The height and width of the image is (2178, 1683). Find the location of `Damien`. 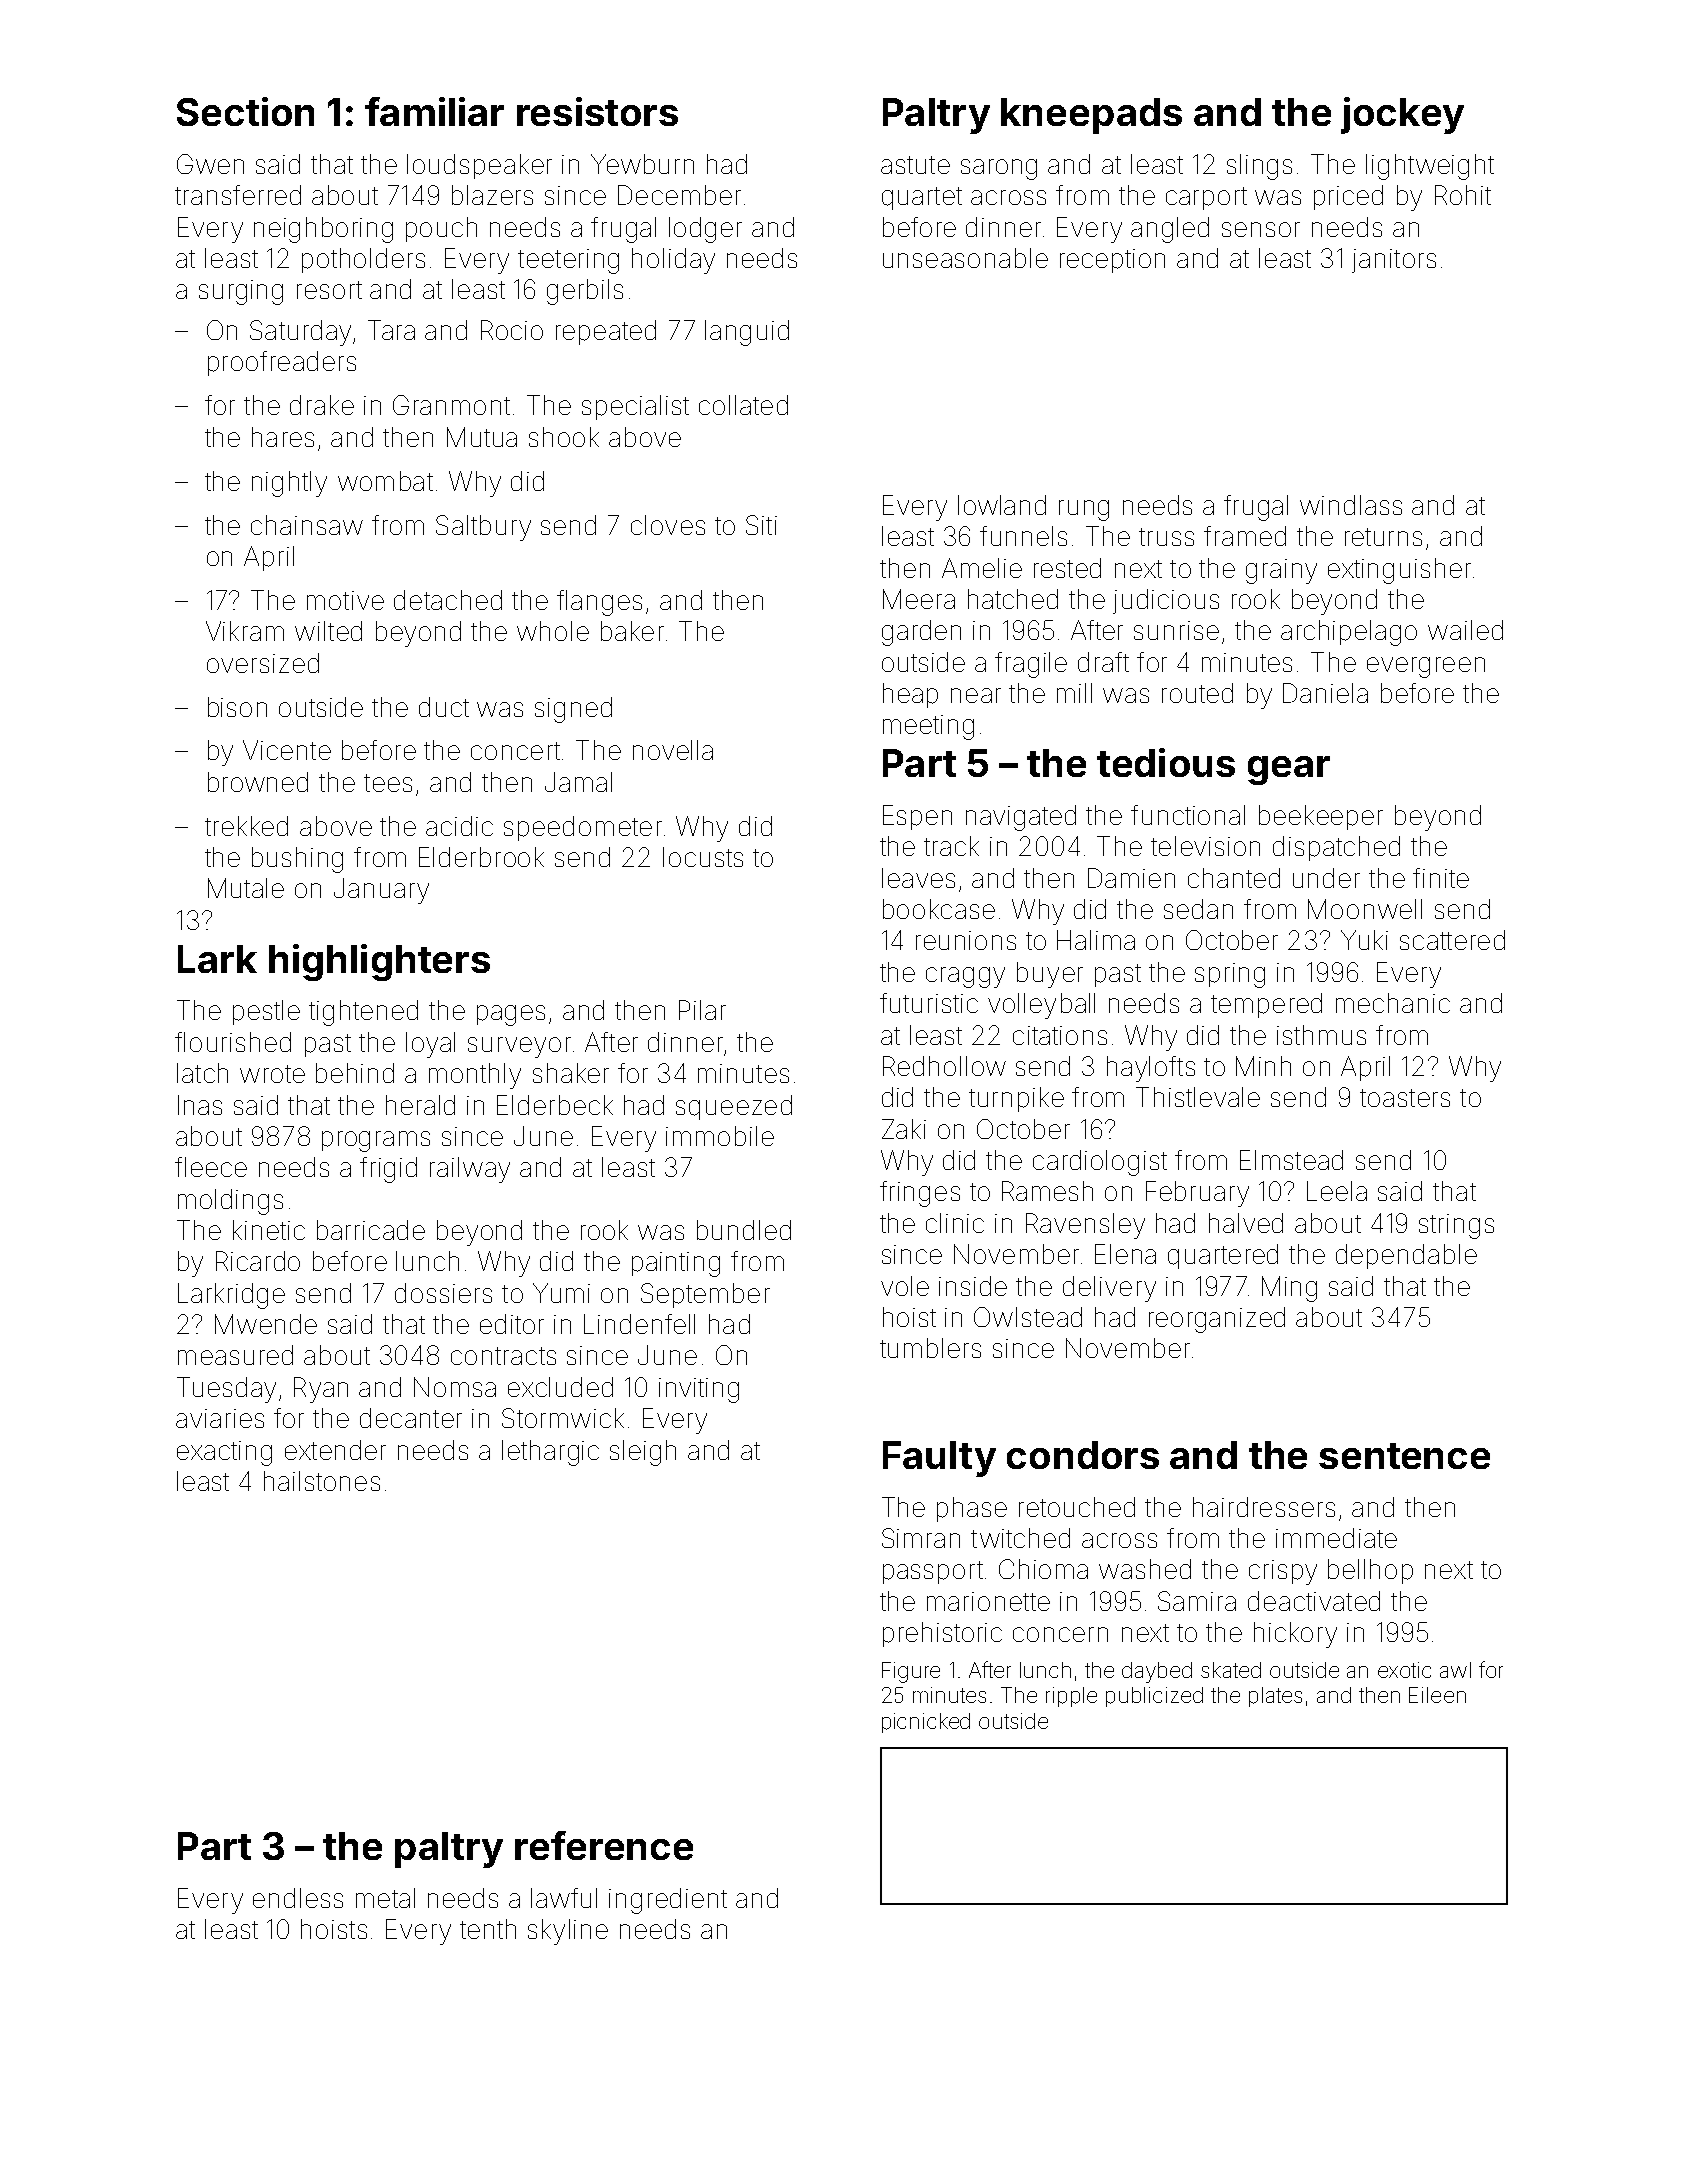

Damien is located at coordinates (1131, 878).
